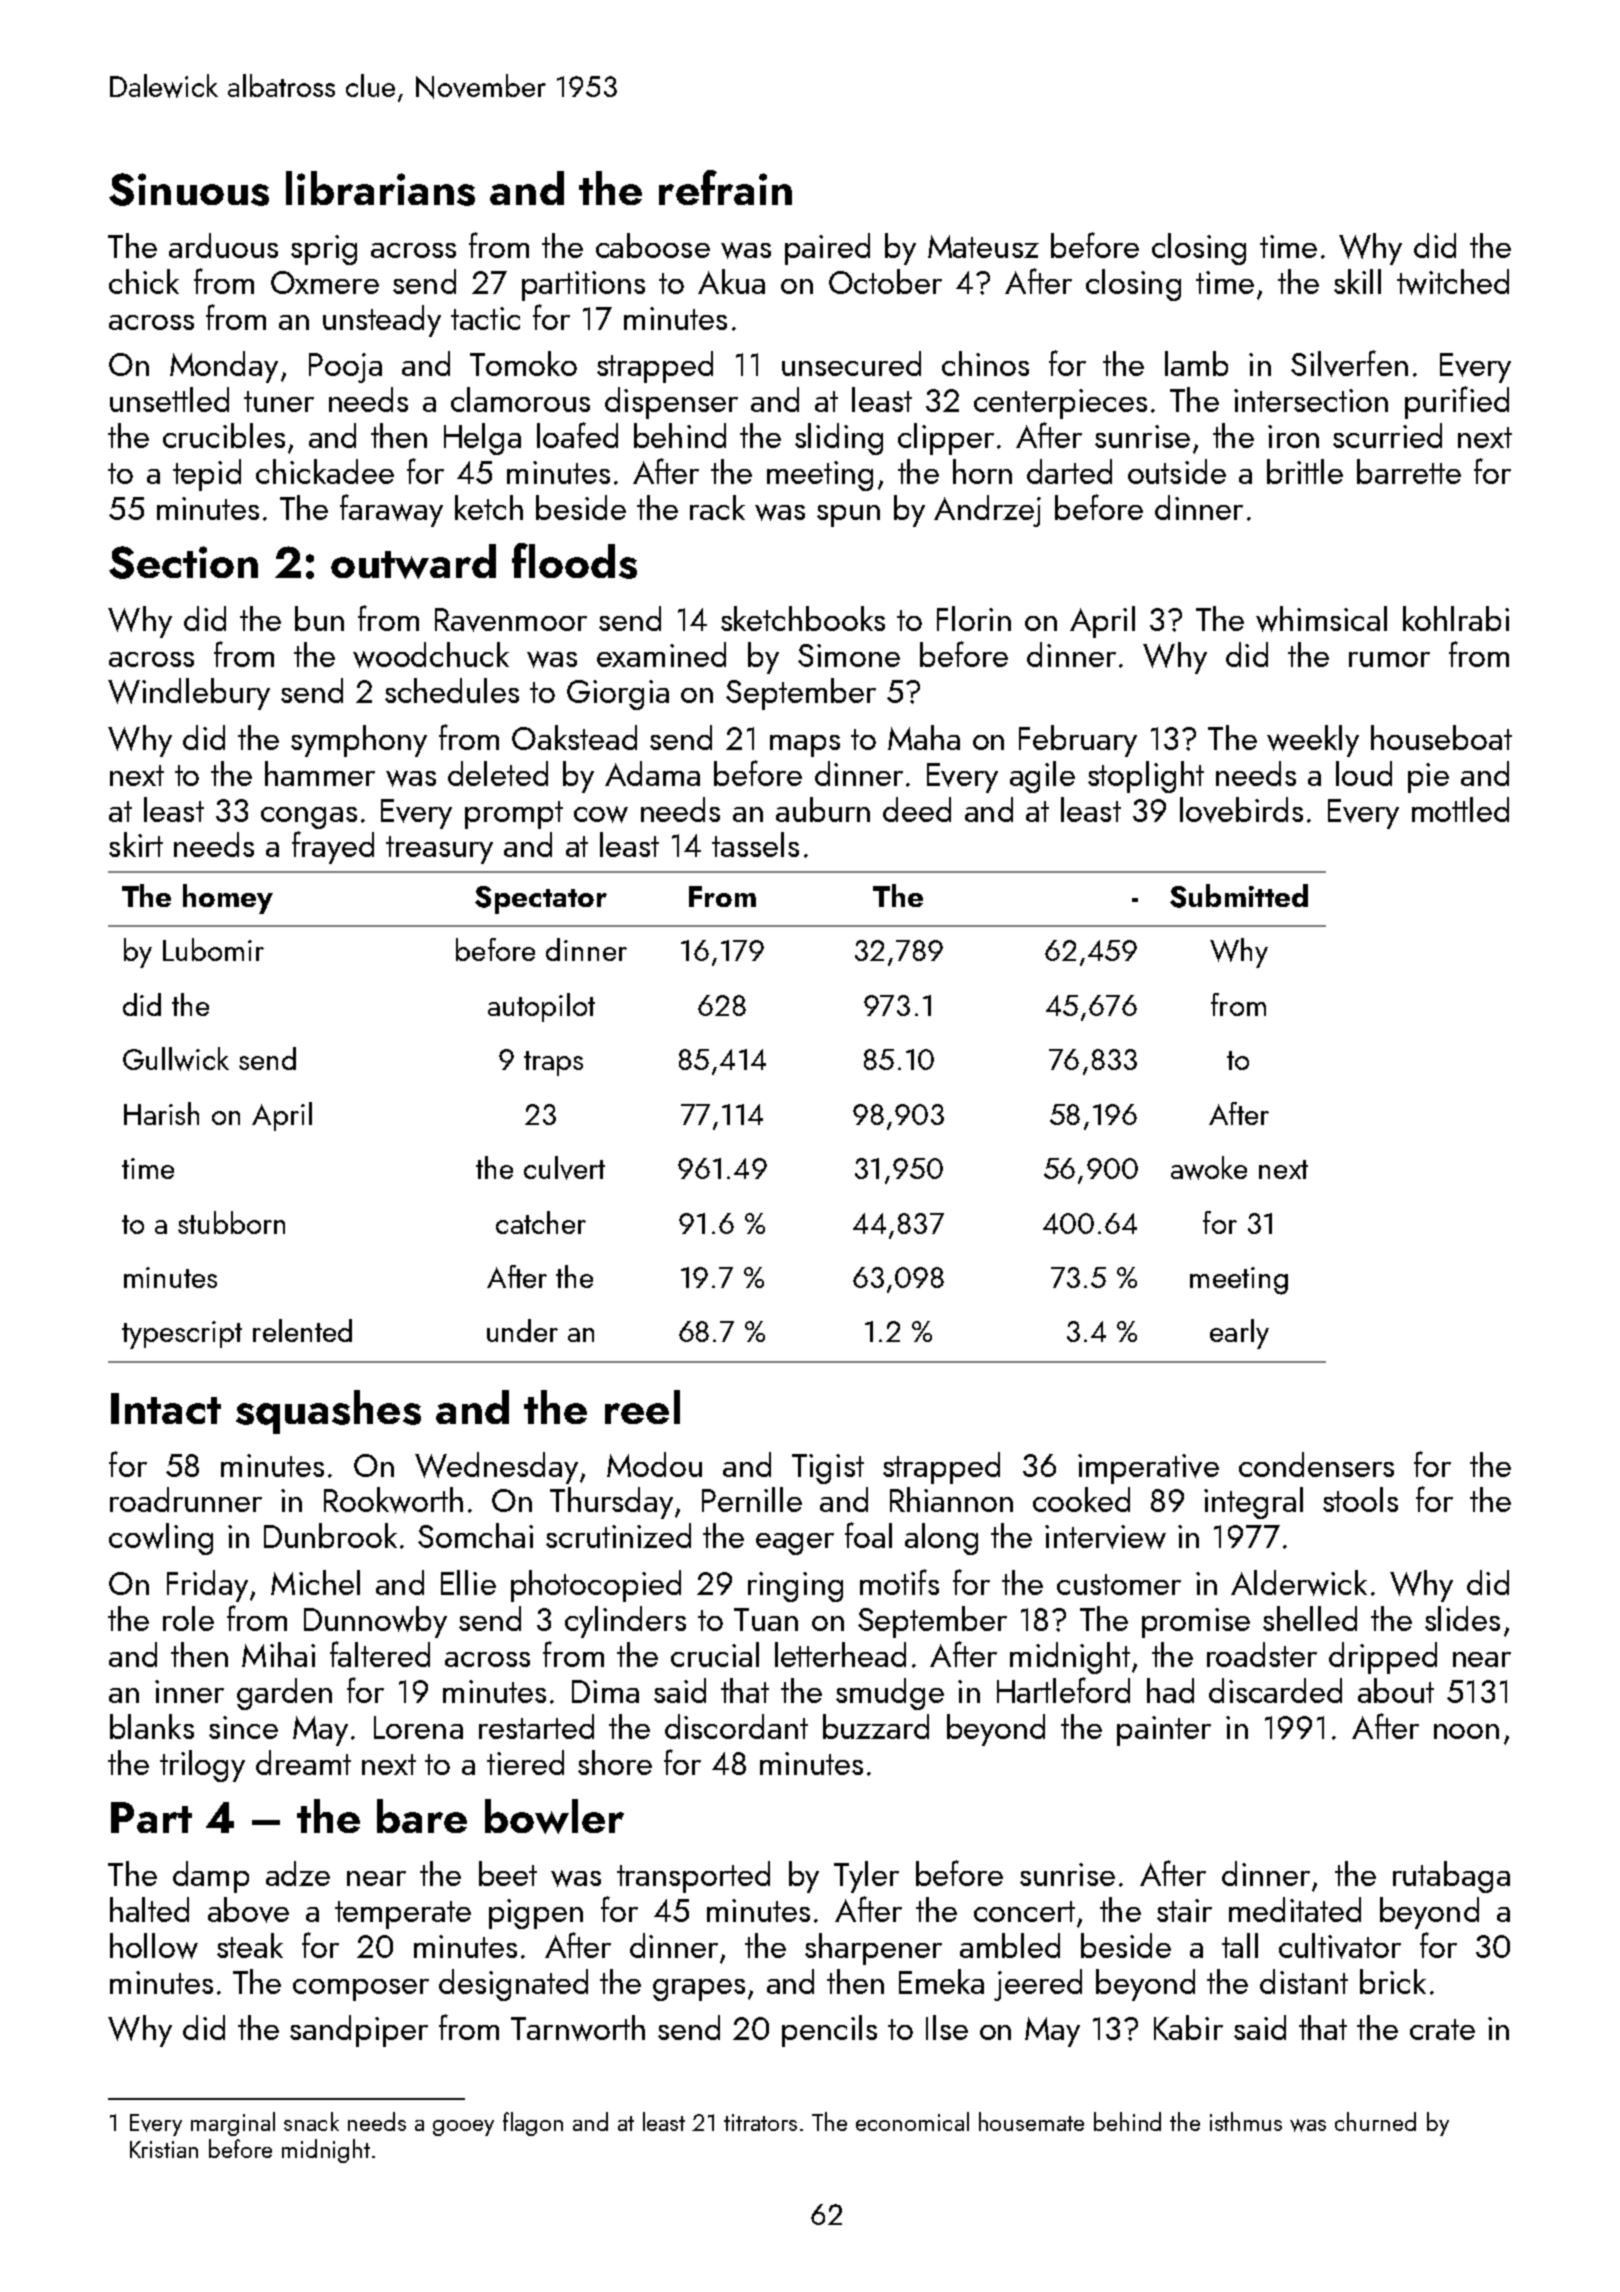  Describe the element at coordinates (725, 187) in the page. I see `refrain` at that location.
